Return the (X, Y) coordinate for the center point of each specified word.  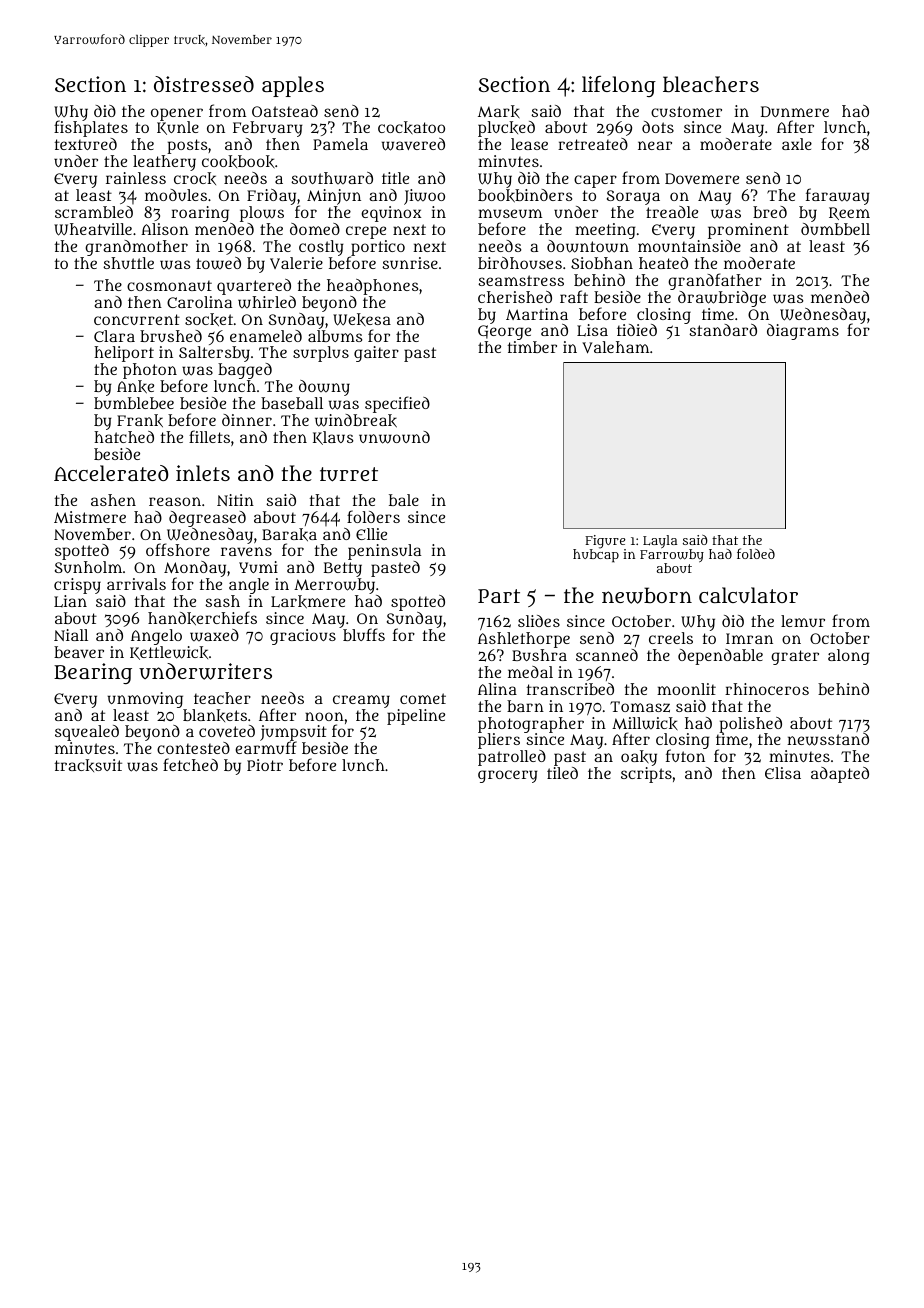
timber (532, 347)
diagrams (803, 332)
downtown (588, 246)
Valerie (296, 263)
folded (756, 553)
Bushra (539, 655)
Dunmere (795, 111)
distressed (204, 84)
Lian (70, 601)
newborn (647, 595)
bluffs (364, 635)
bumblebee (134, 403)
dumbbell (835, 229)
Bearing (93, 673)
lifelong (619, 86)
